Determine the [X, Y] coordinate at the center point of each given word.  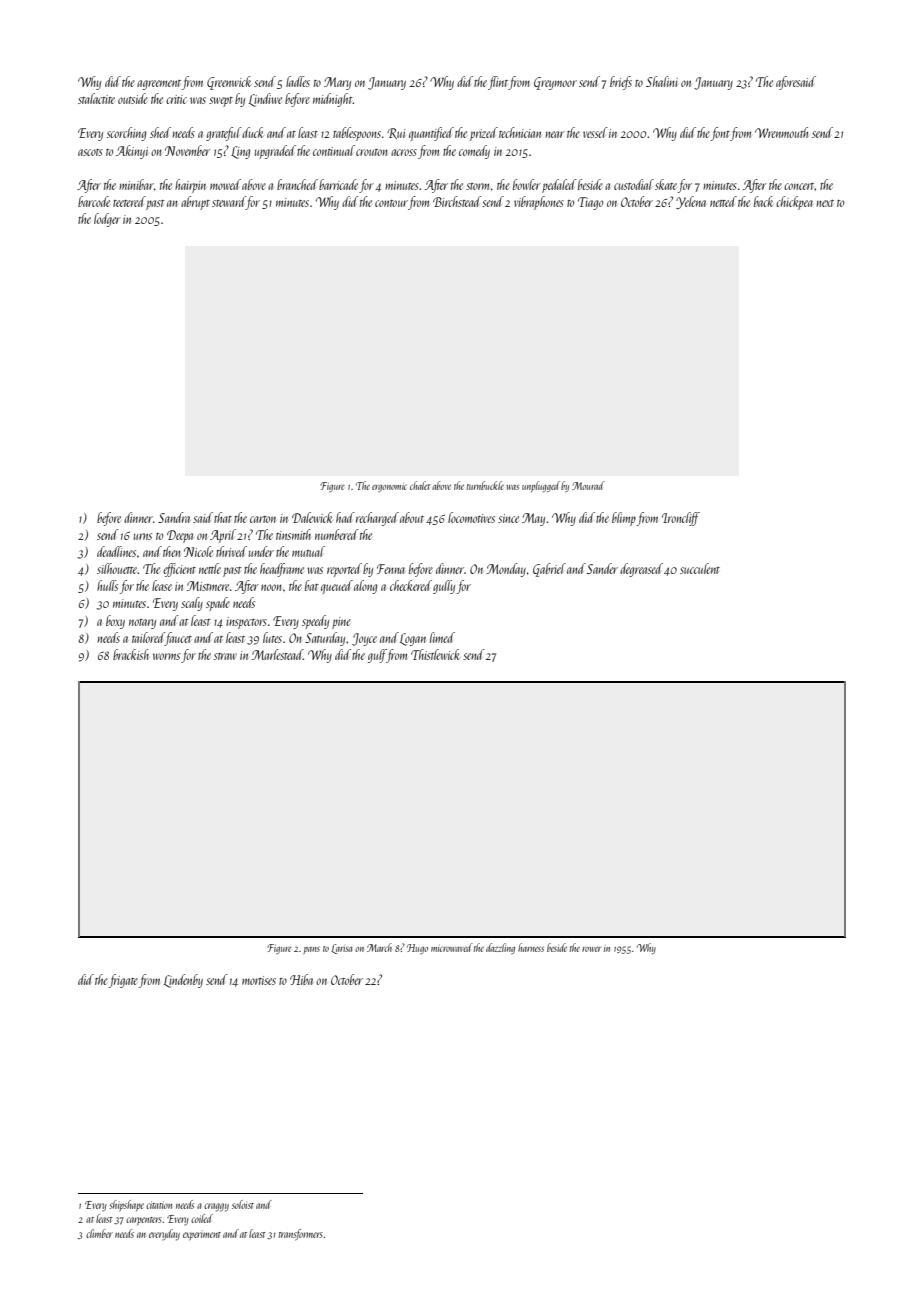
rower [591, 949]
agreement [159, 85]
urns [143, 536]
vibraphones [539, 203]
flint [498, 83]
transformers [301, 1235]
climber [99, 1233]
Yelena [691, 202]
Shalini [662, 81]
